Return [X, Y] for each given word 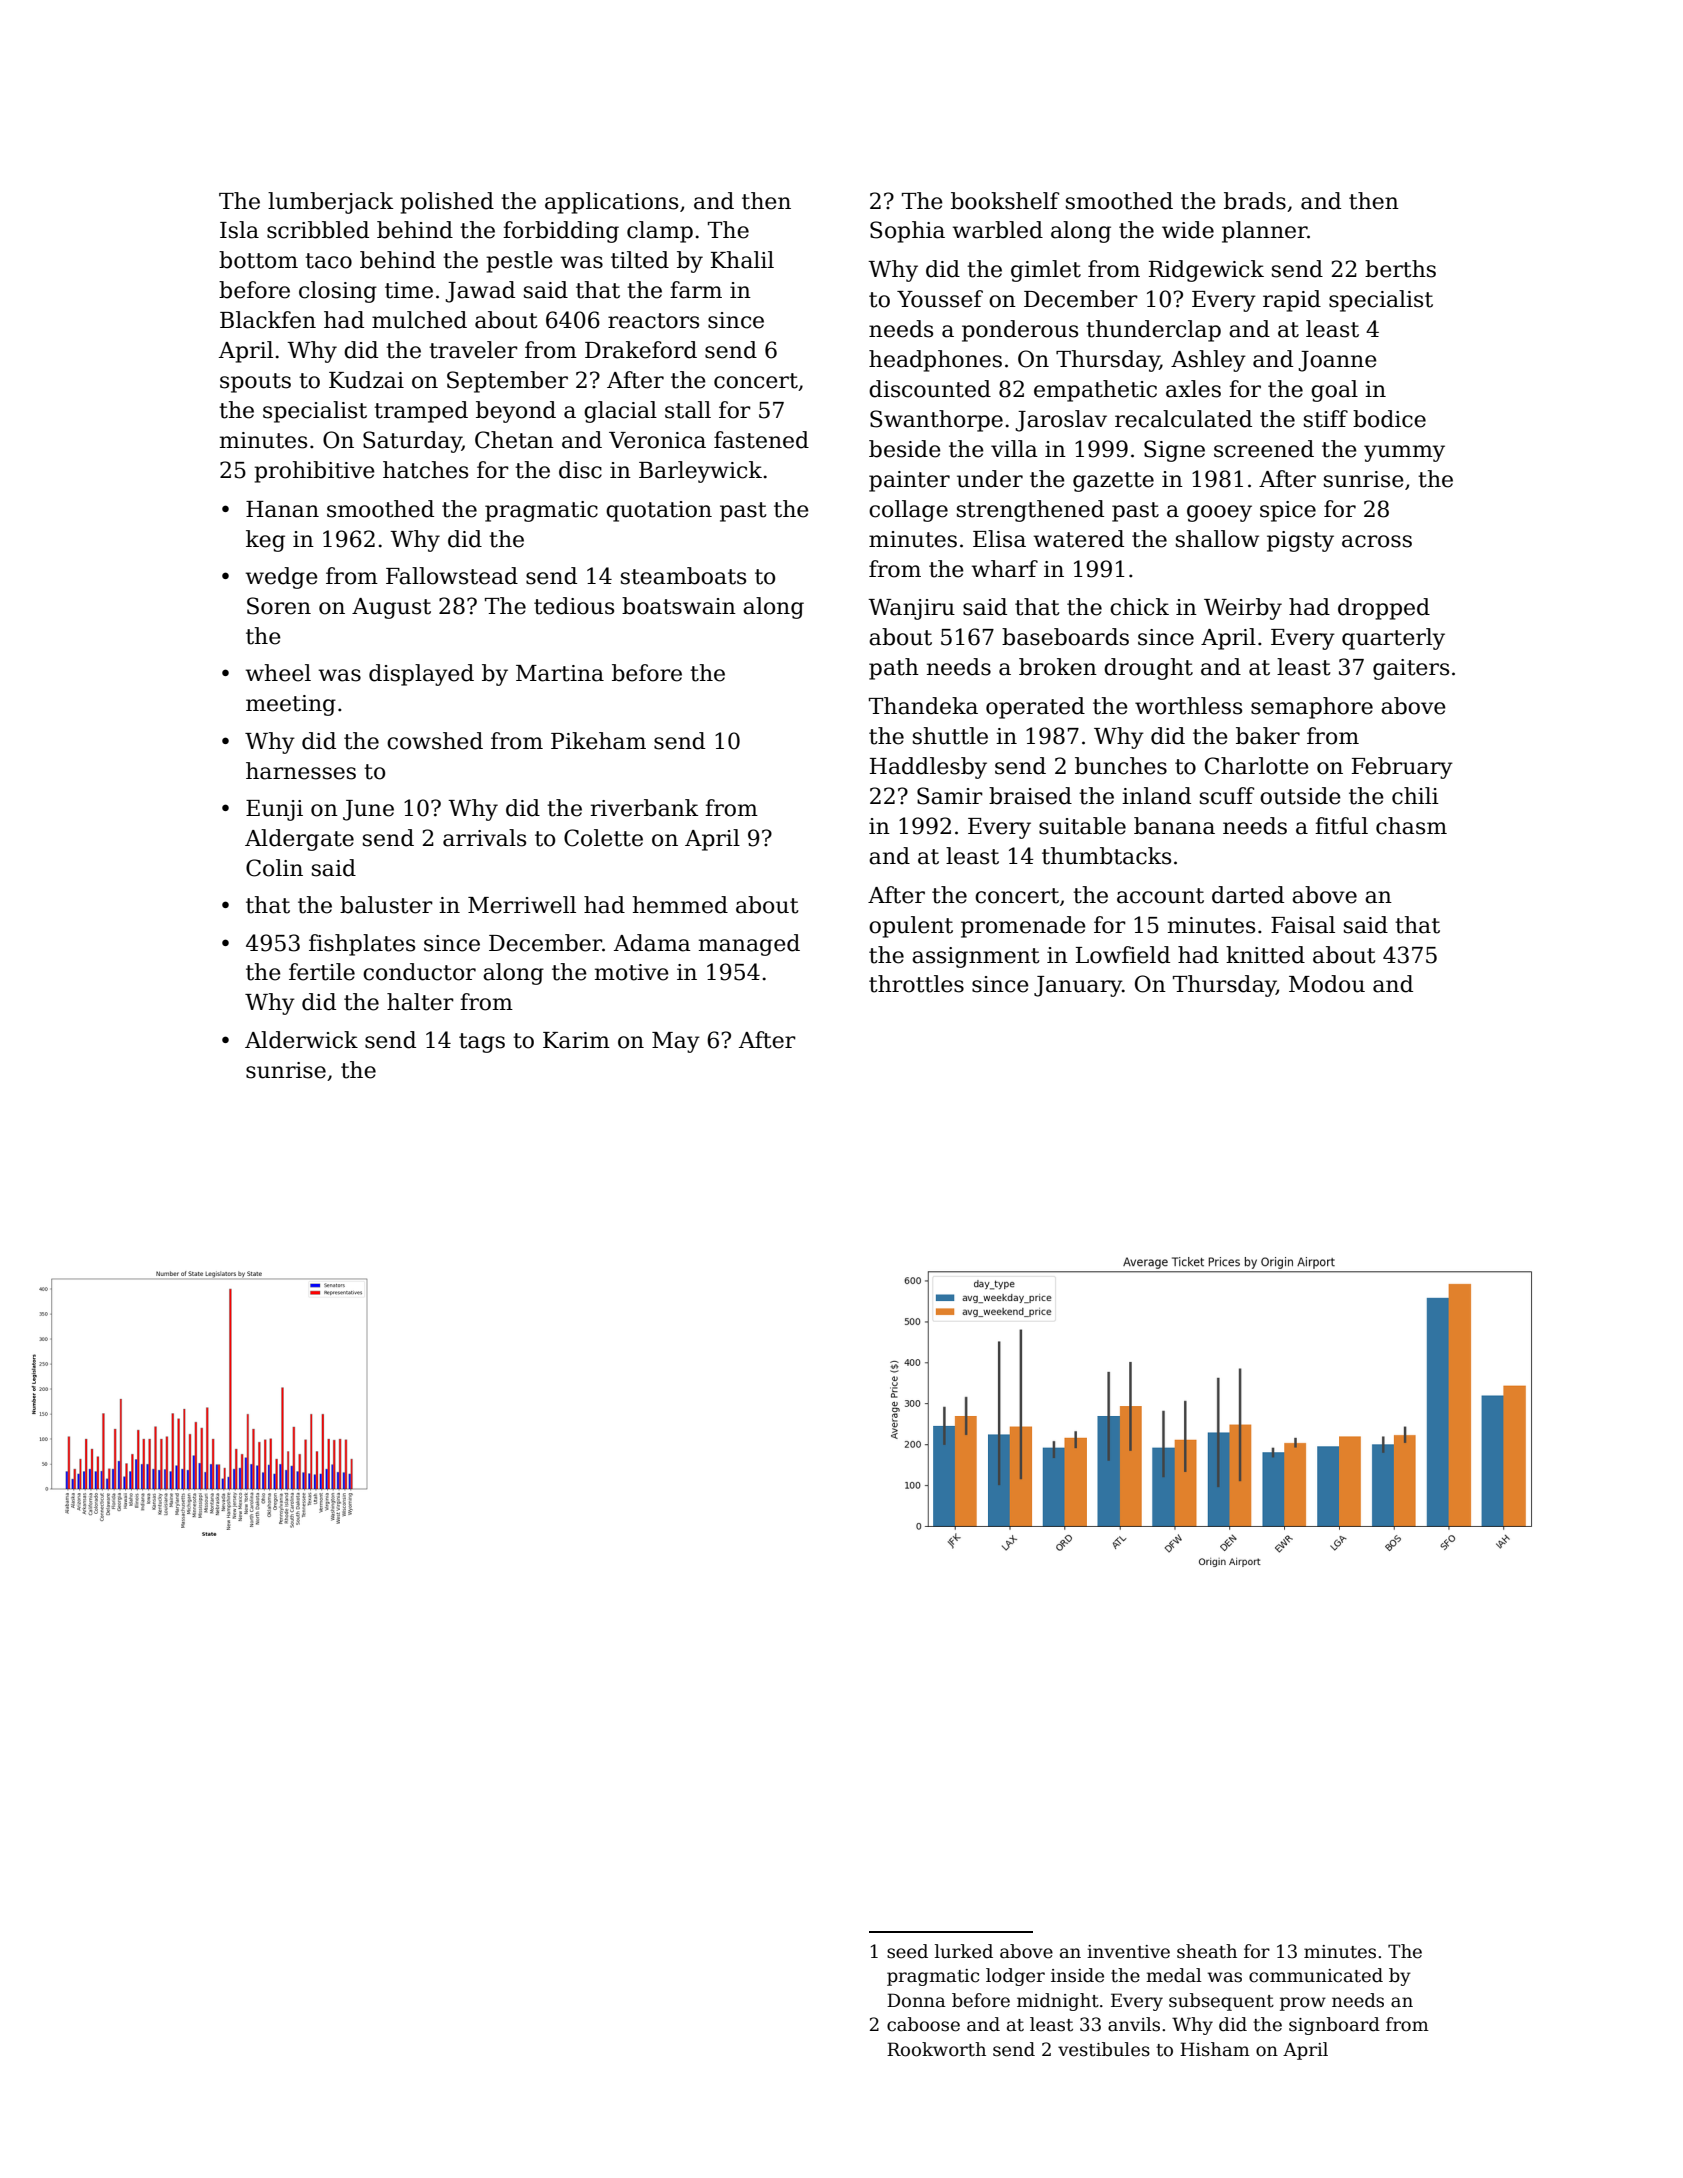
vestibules [1104, 2049]
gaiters [1411, 669]
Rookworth [936, 2049]
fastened [761, 440]
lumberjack [331, 203]
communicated [1316, 1975]
